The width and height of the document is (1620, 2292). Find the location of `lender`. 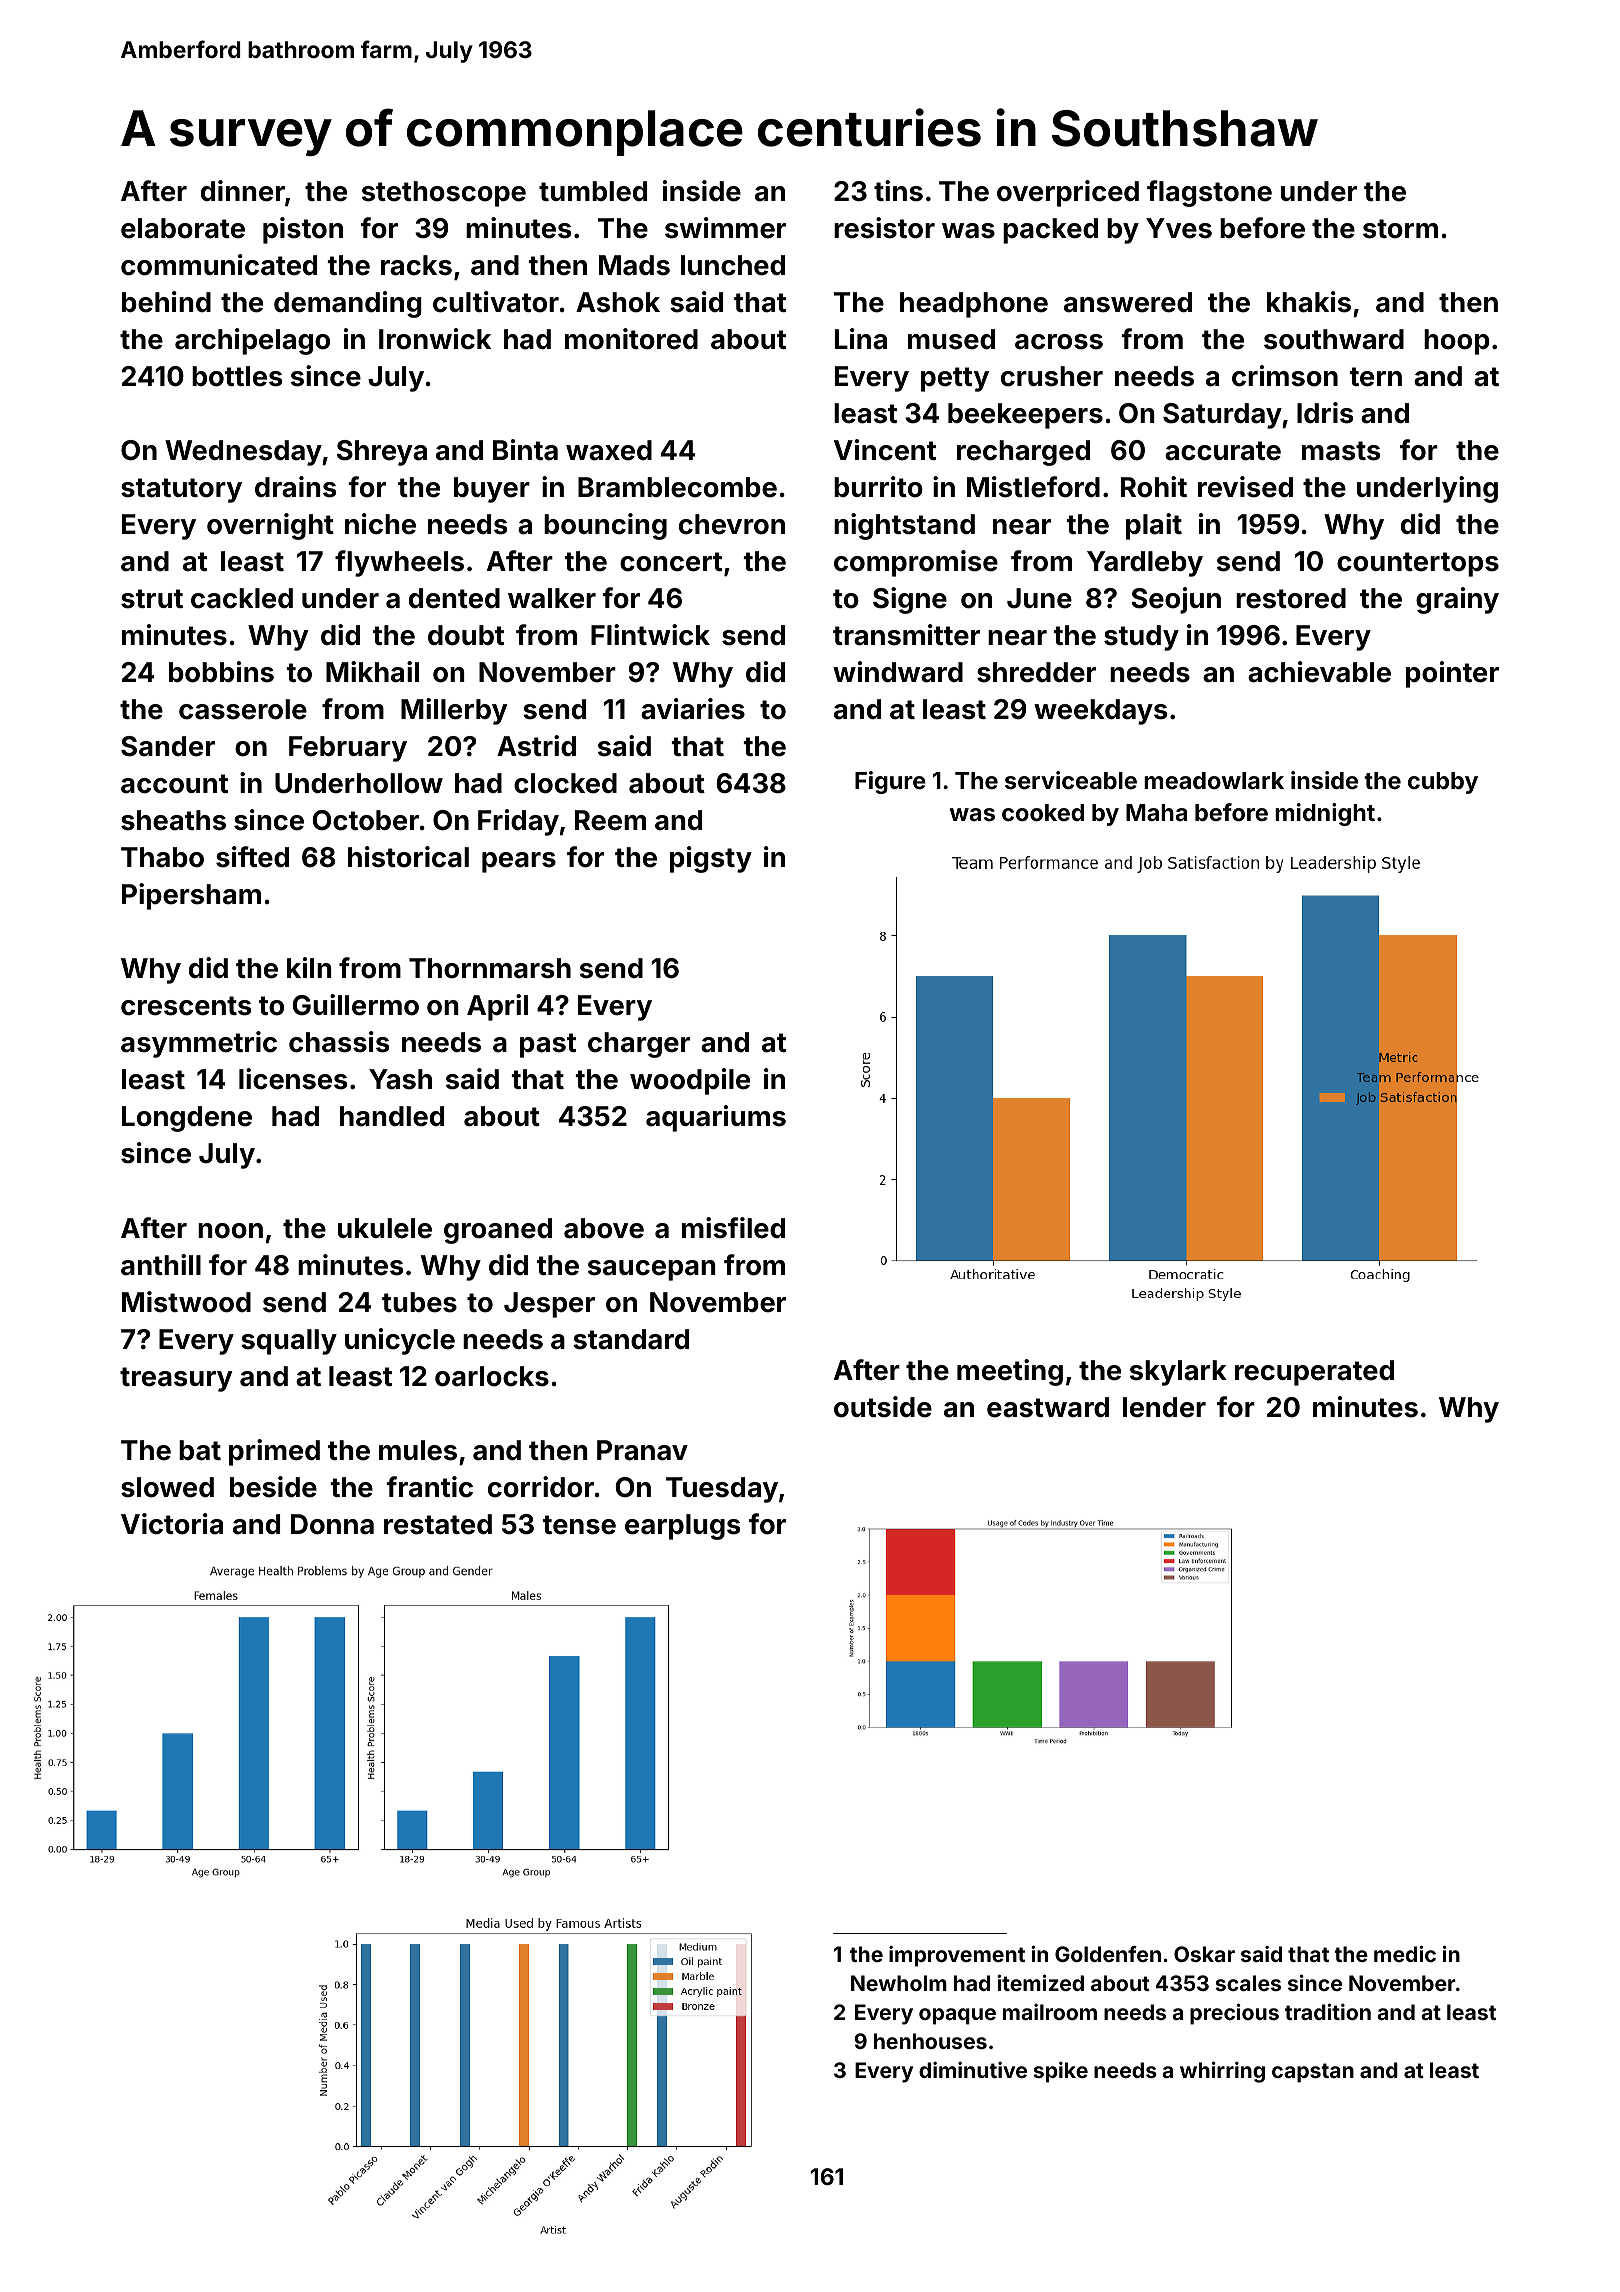

lender is located at coordinates (1164, 1407).
